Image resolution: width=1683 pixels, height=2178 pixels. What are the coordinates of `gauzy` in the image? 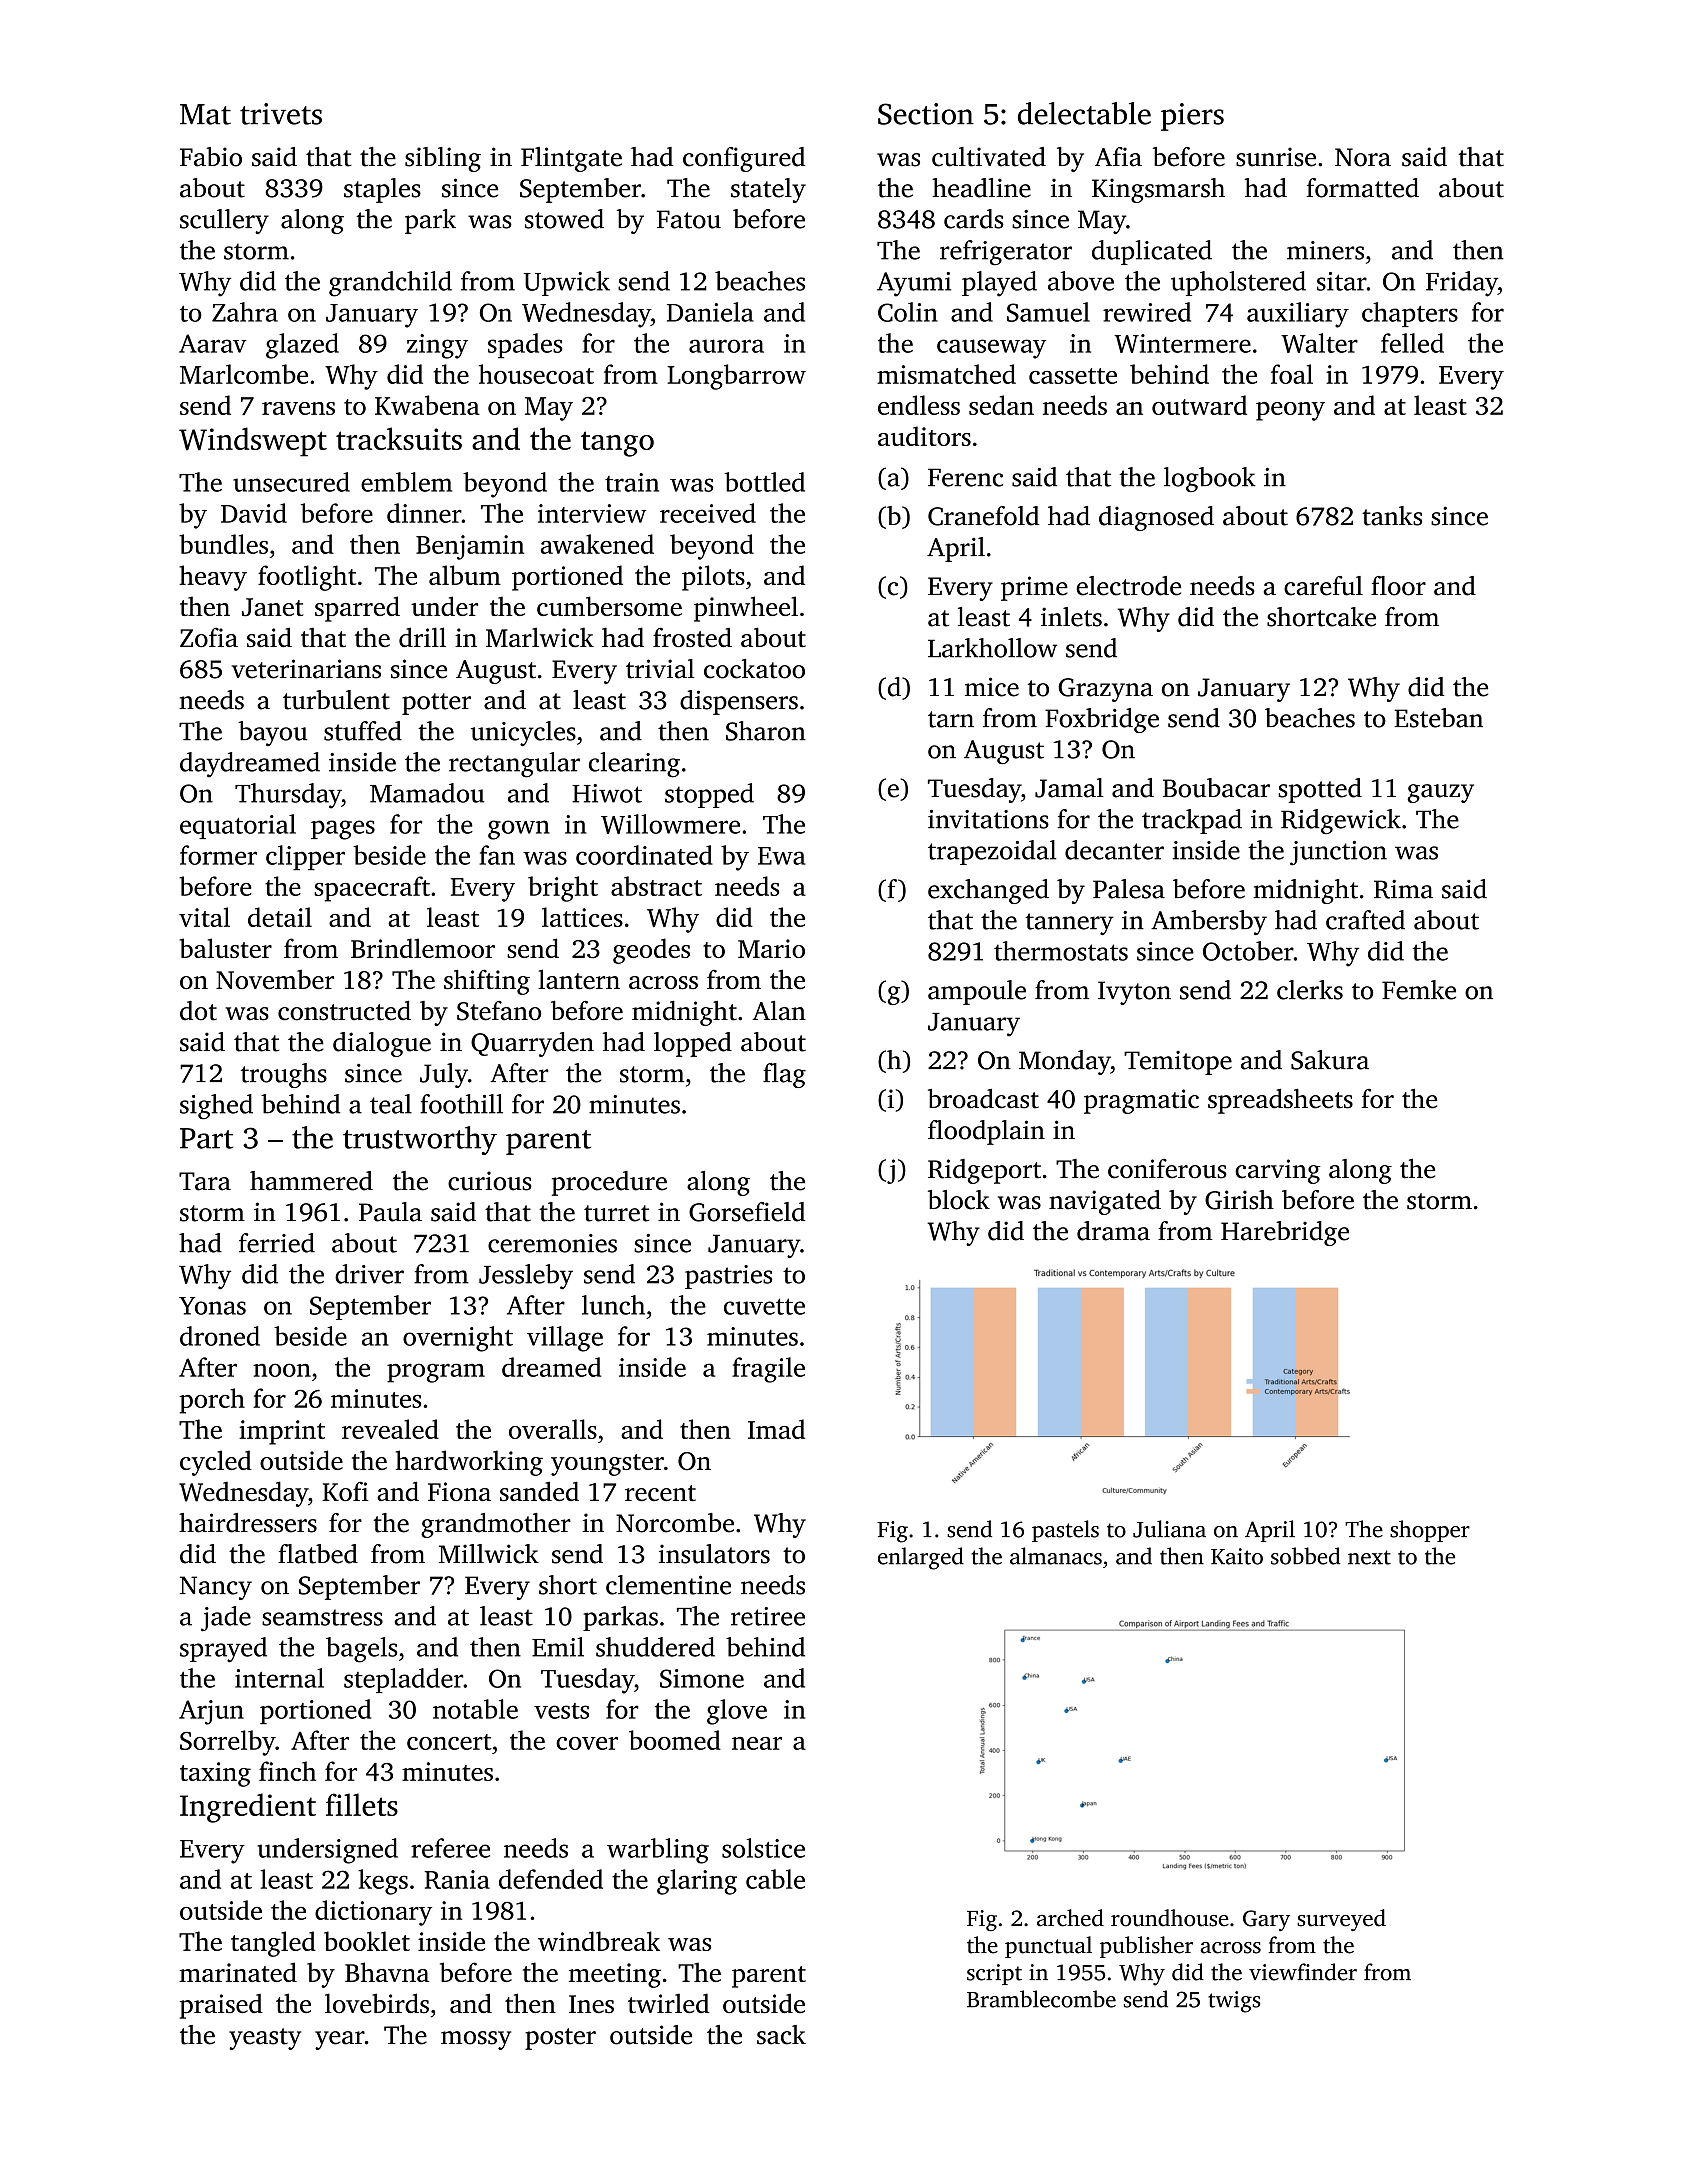 It's located at (1440, 793).
